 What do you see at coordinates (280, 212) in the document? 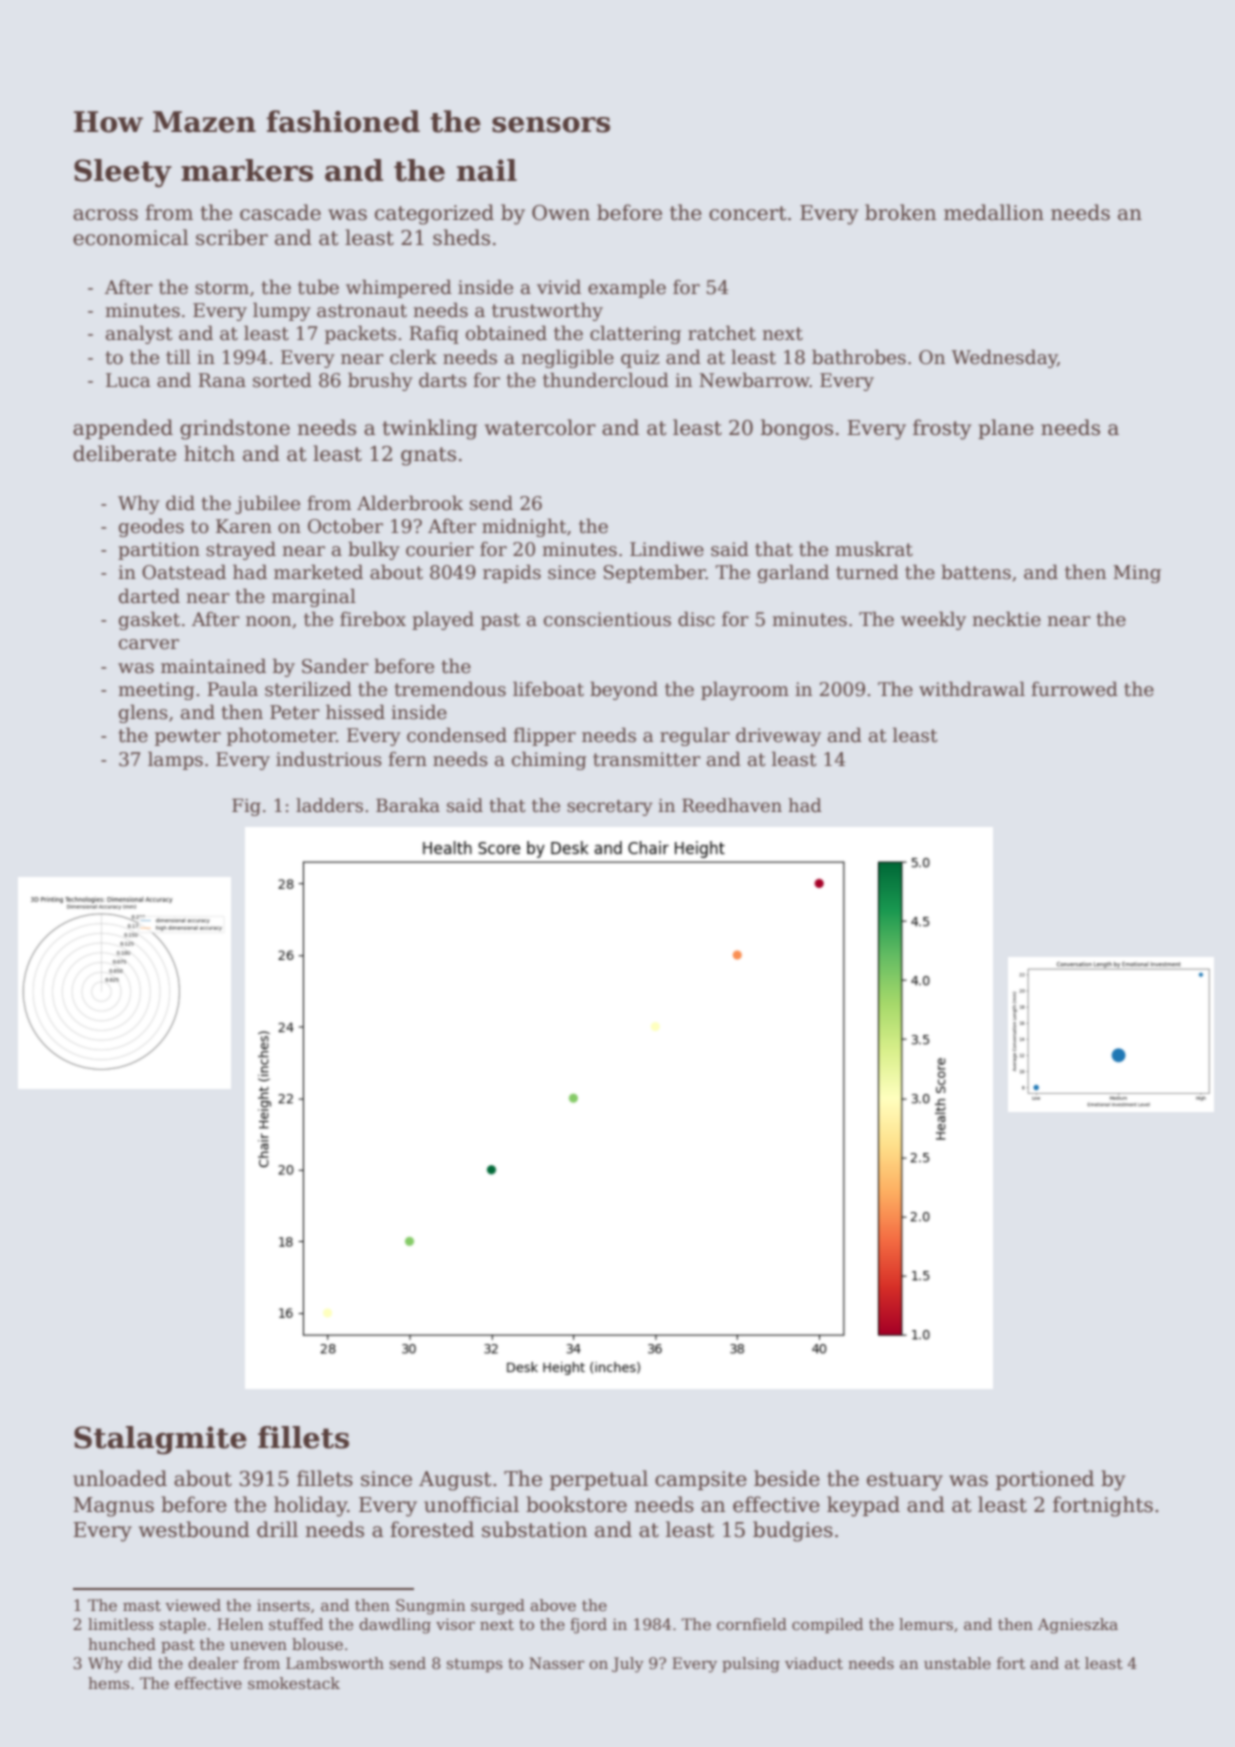
I see `cascade` at bounding box center [280, 212].
